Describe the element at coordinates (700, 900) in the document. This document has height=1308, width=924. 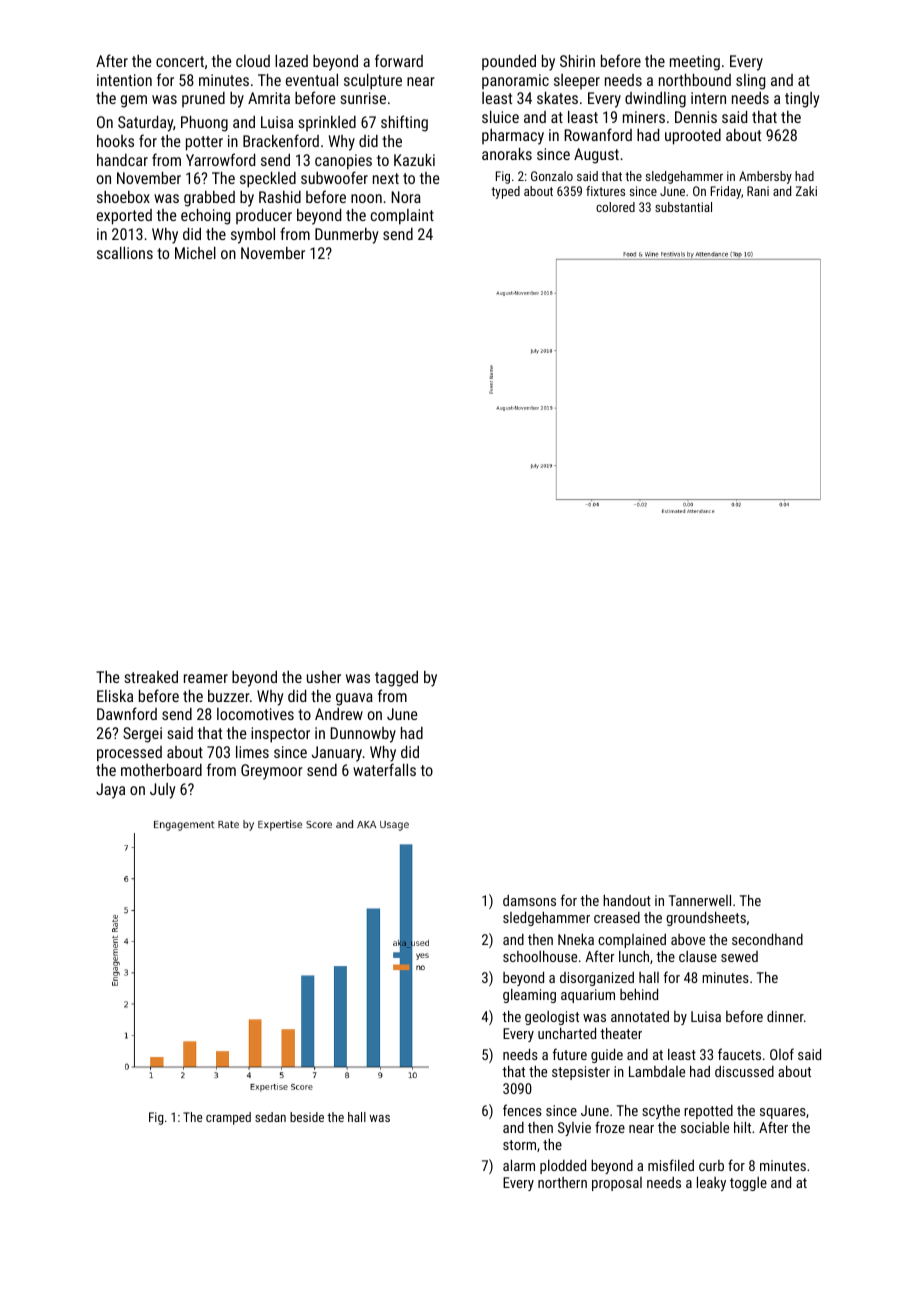
I see `Tannerwell` at that location.
